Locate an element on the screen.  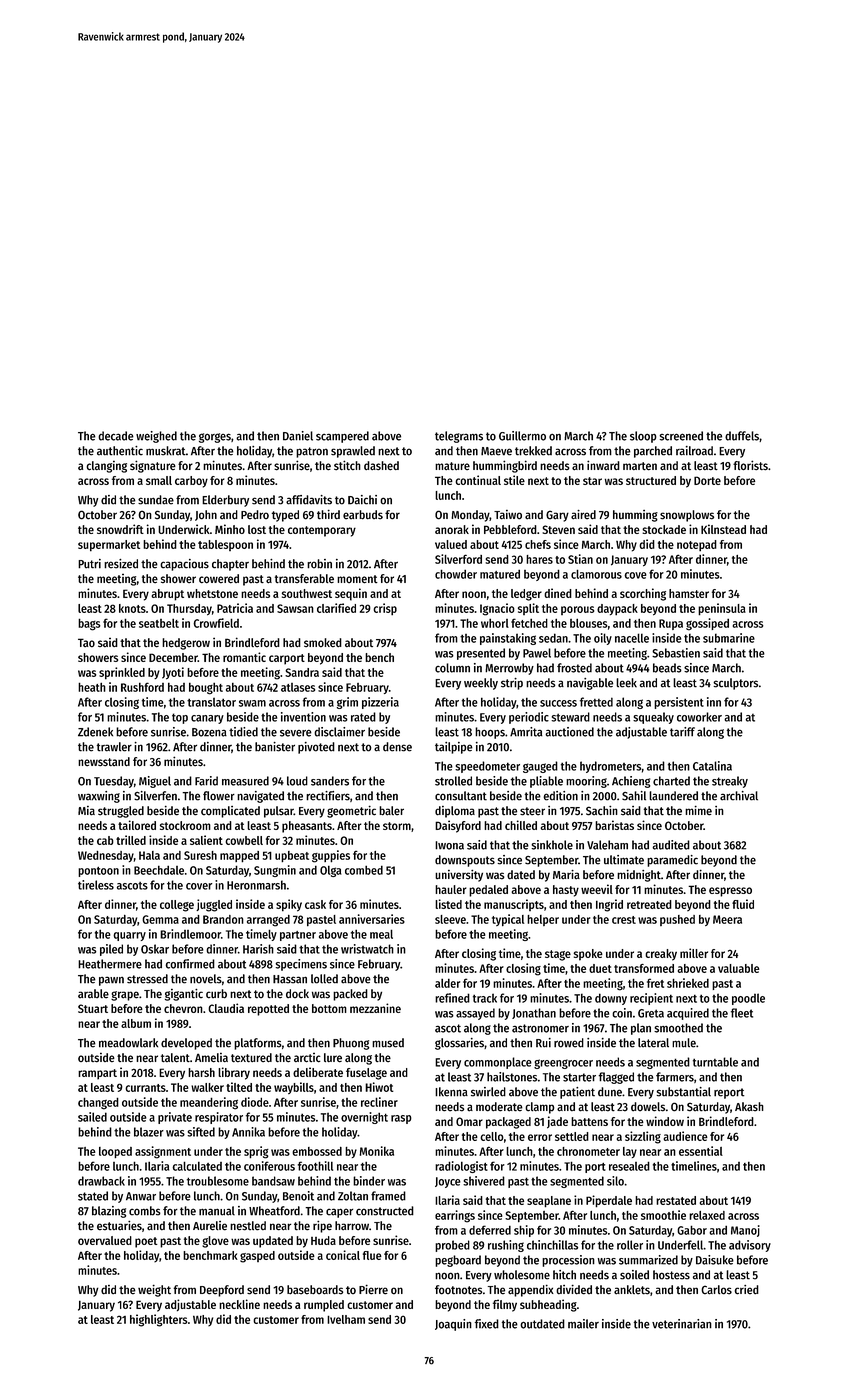
Mia is located at coordinates (86, 811).
